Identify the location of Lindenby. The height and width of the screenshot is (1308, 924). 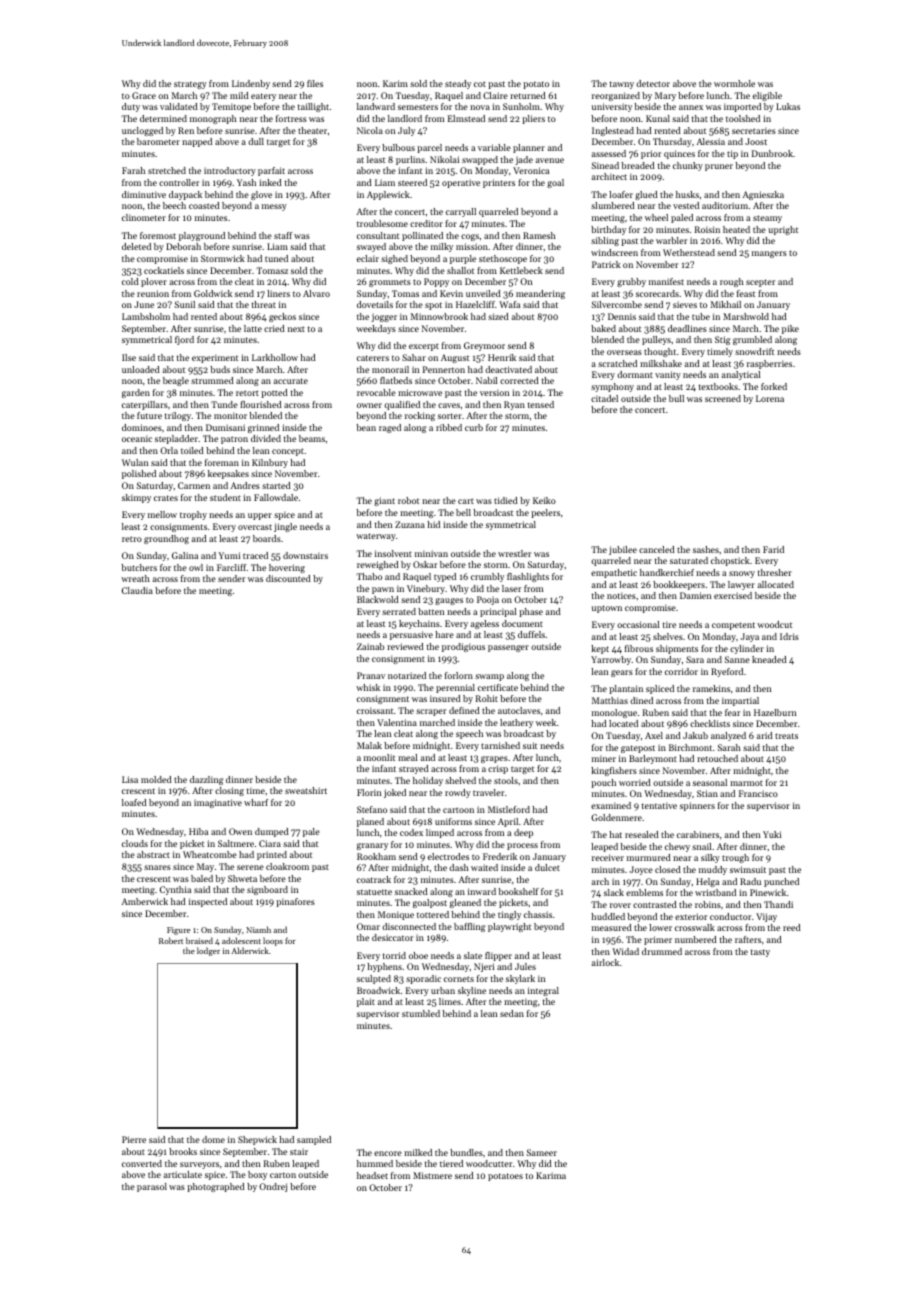
(251, 84).
